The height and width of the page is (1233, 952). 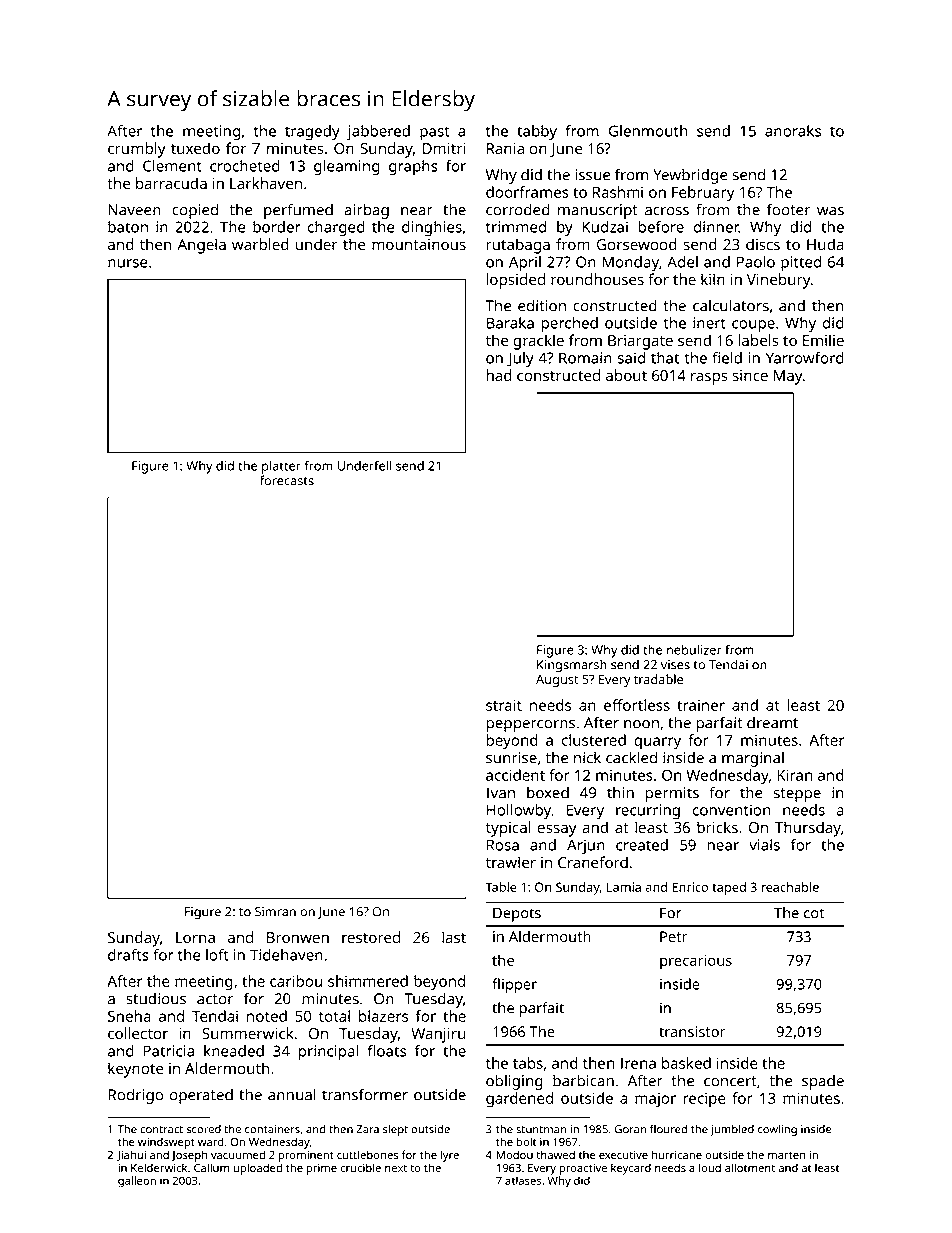 I want to click on anoraks, so click(x=793, y=131).
